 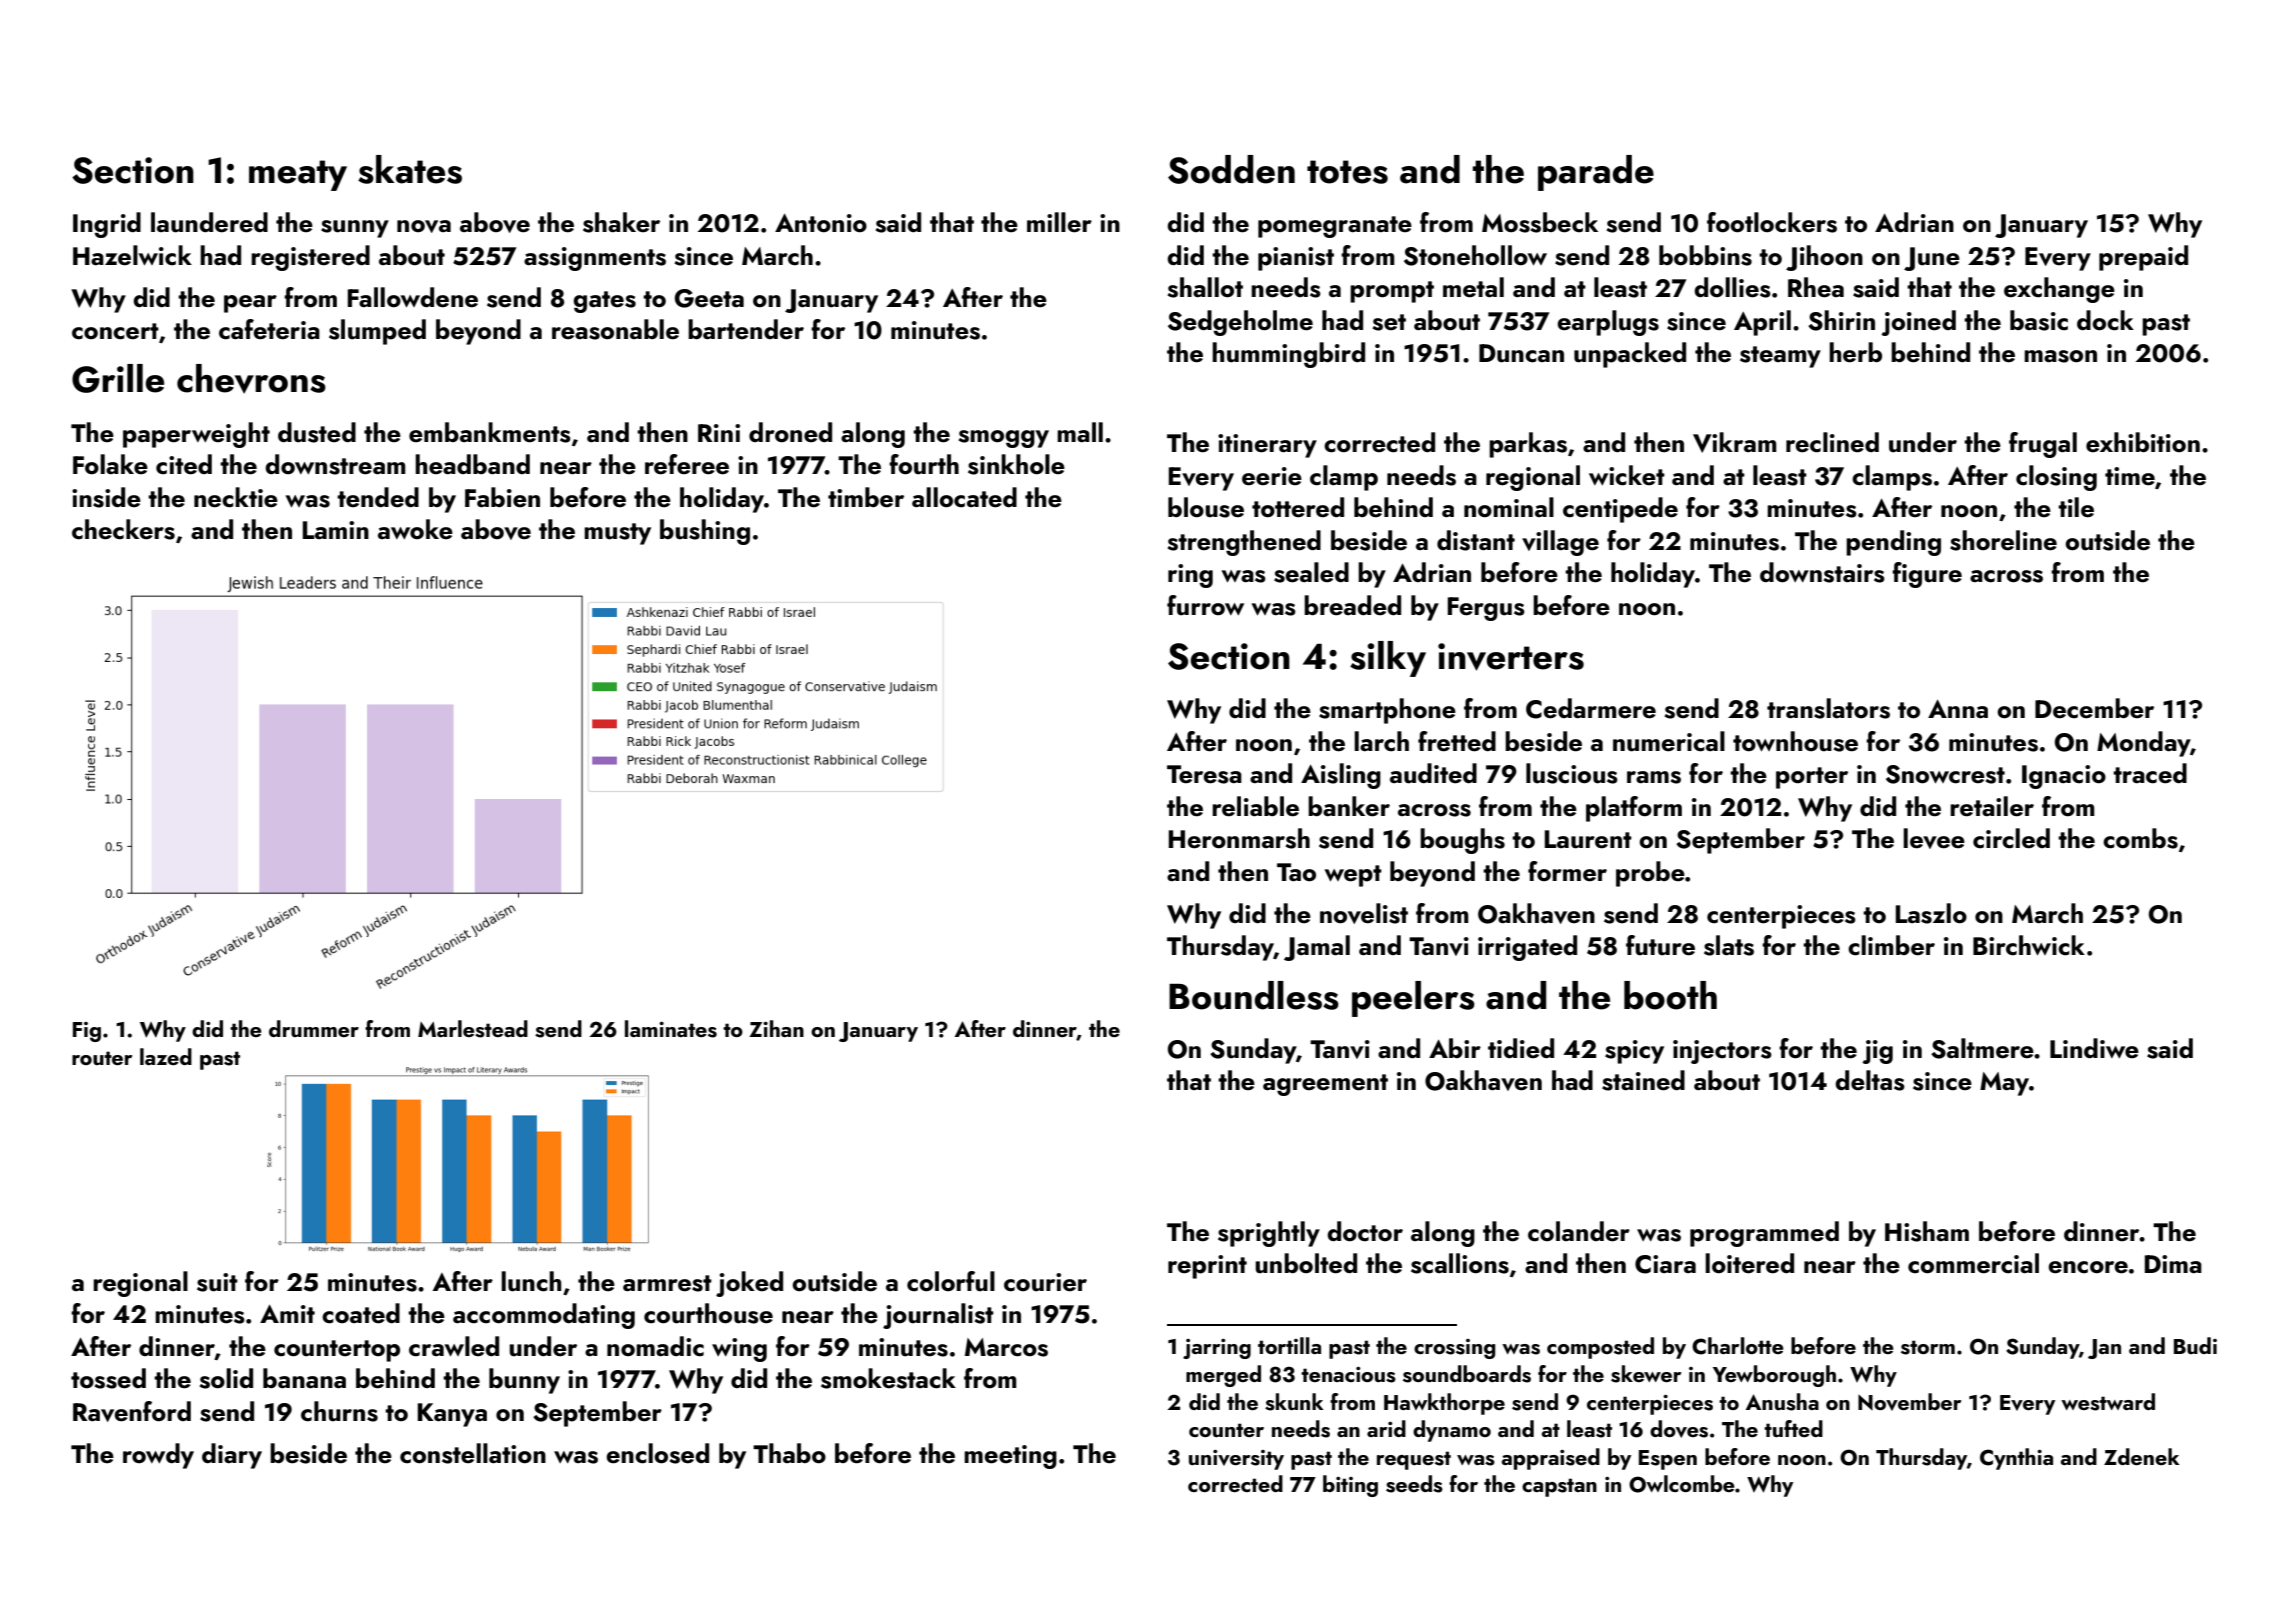 What do you see at coordinates (1870, 1080) in the screenshot?
I see `deltas` at bounding box center [1870, 1080].
